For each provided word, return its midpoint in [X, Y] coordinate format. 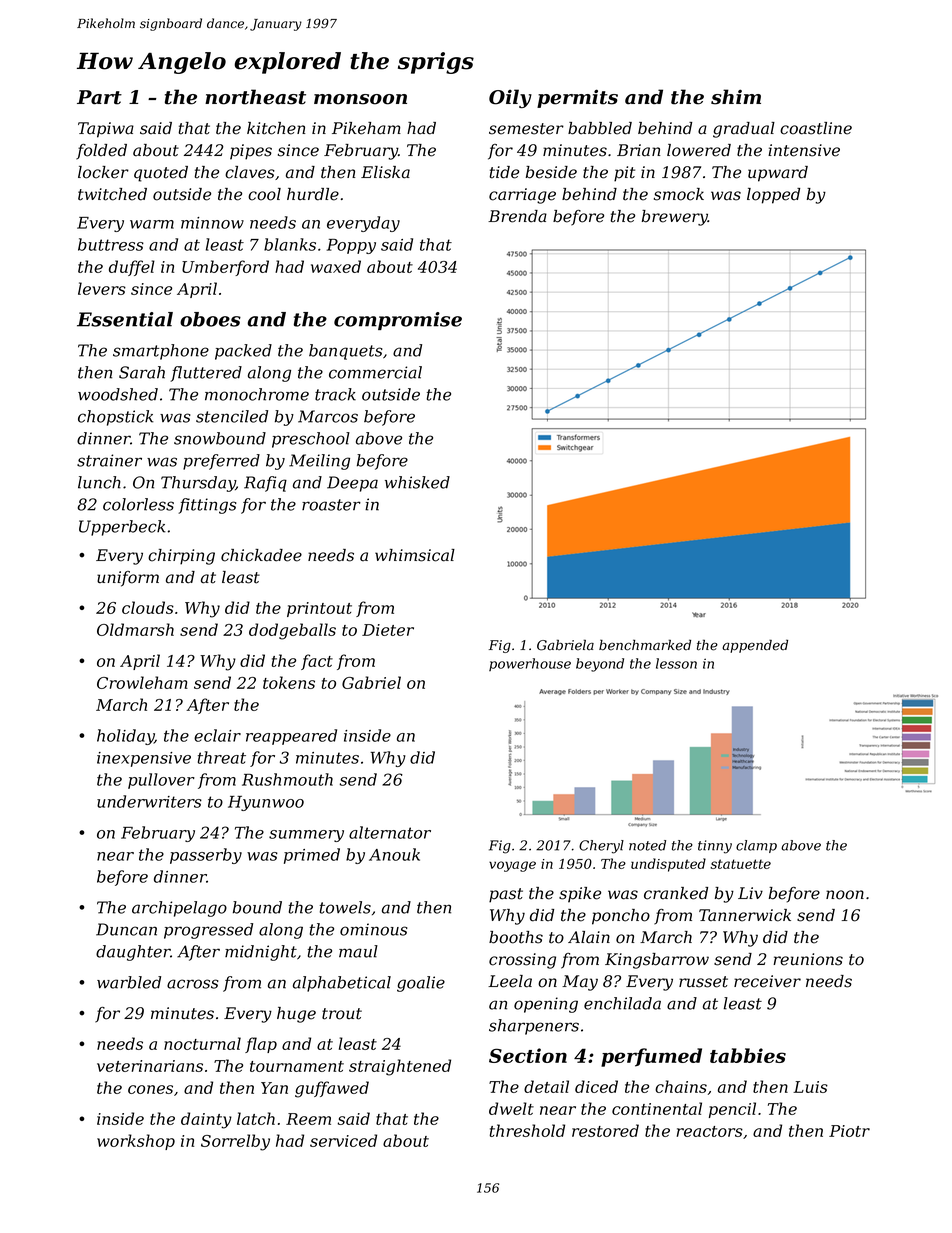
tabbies [748, 1055]
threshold [527, 1130]
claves [250, 172]
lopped [773, 196]
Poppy [351, 246]
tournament [297, 1066]
